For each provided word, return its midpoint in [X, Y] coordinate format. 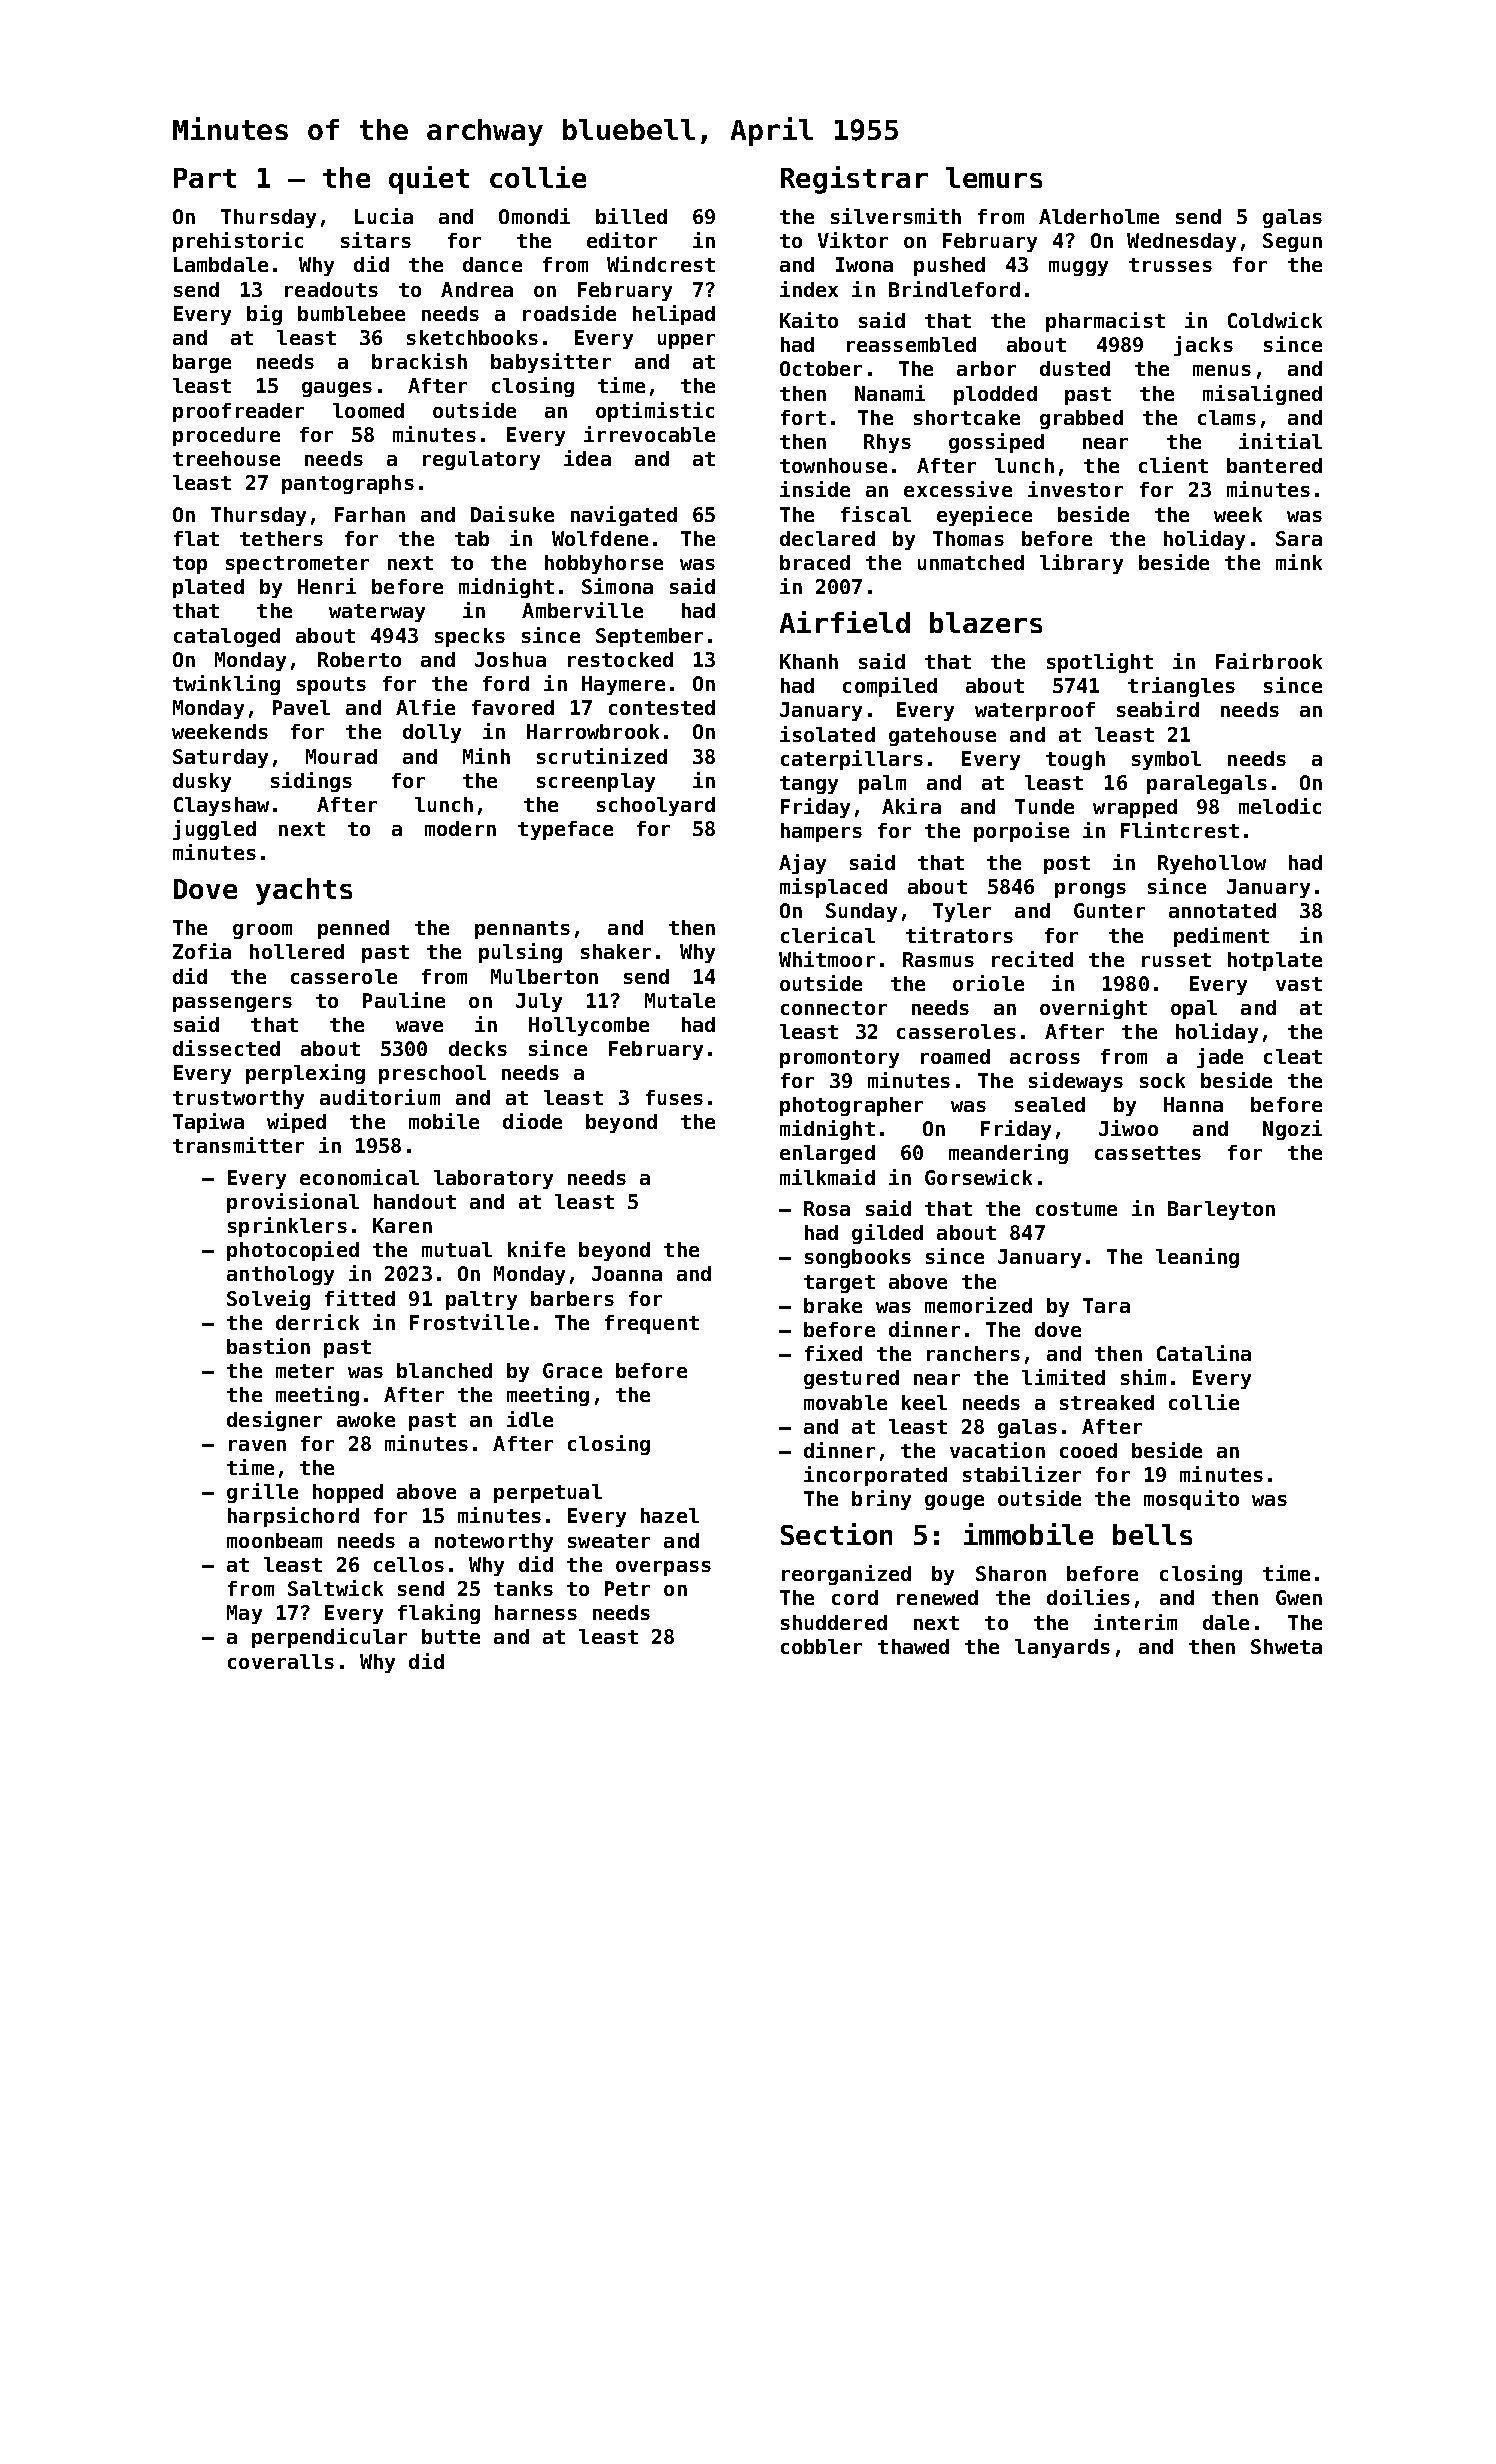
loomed [368, 410]
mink [1299, 562]
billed [631, 216]
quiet [429, 180]
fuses [674, 1097]
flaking [439, 1614]
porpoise [1021, 832]
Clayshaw [221, 806]
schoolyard [656, 806]
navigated [624, 516]
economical [359, 1177]
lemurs [994, 177]
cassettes [1148, 1153]
